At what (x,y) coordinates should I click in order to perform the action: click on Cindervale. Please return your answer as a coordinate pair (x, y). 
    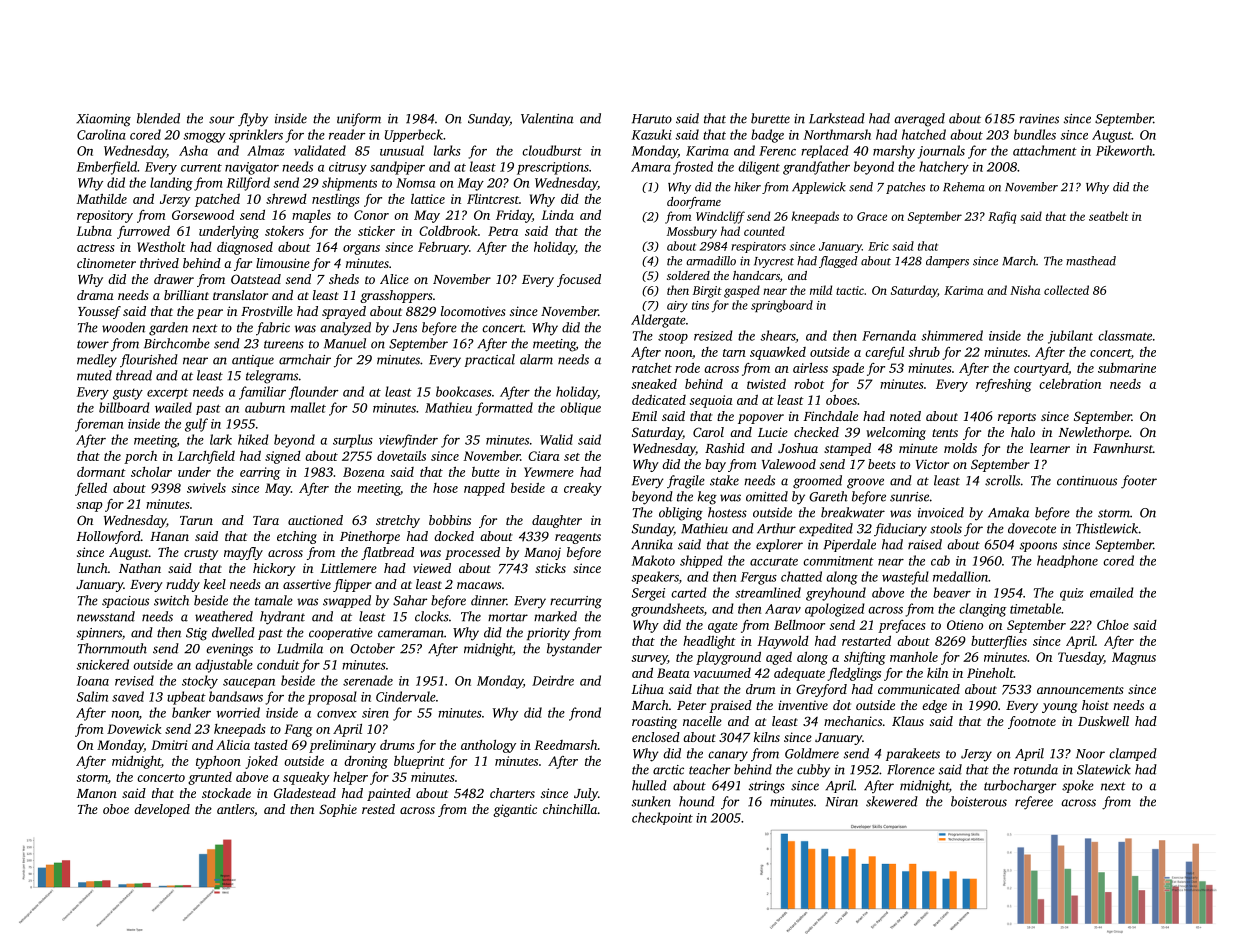
    Looking at the image, I should click on (406, 696).
